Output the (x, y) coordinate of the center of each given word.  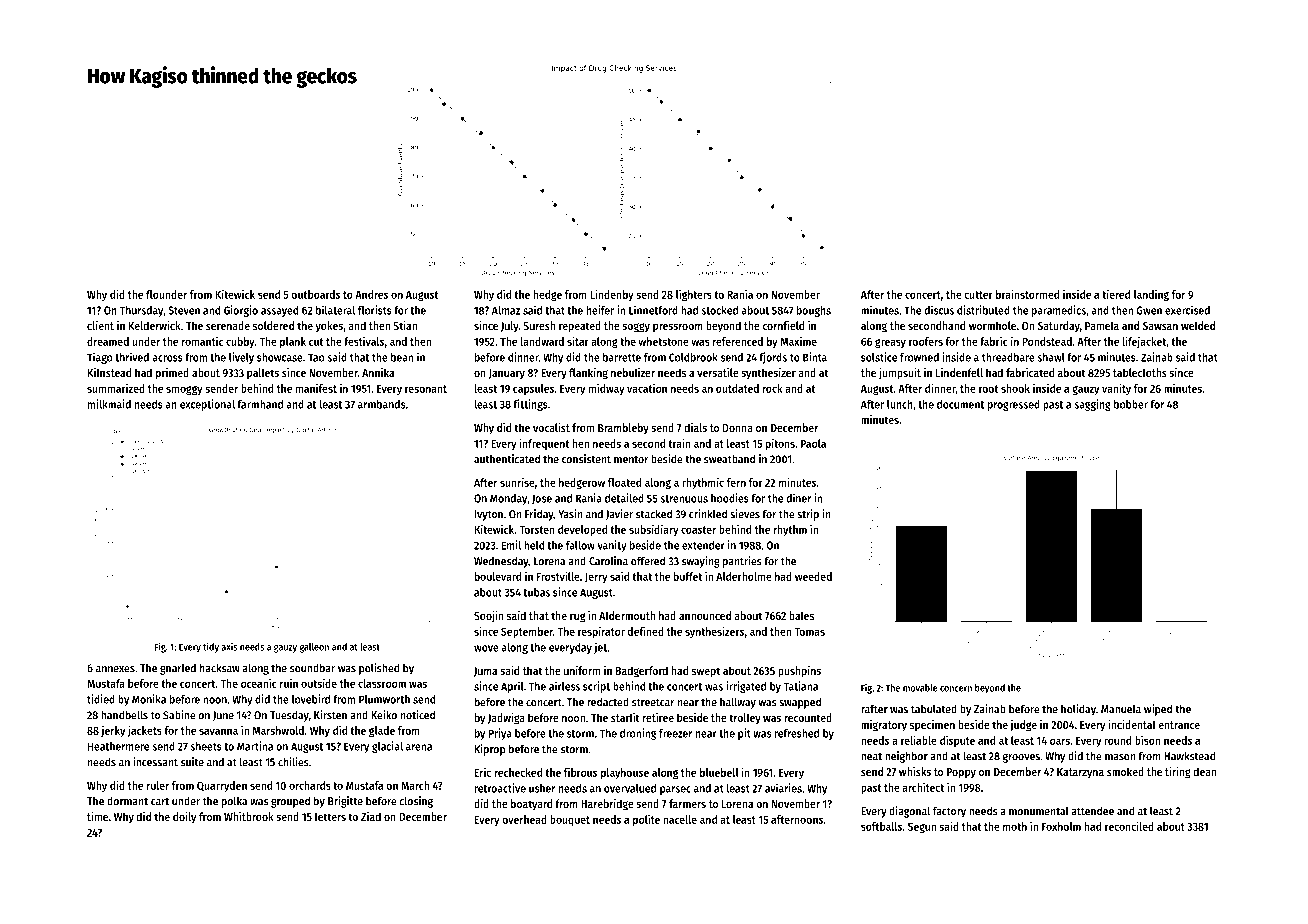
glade (382, 731)
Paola (813, 443)
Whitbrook (249, 816)
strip (808, 515)
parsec (675, 790)
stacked (654, 514)
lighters (694, 295)
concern (956, 689)
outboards (315, 294)
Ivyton (489, 515)
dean (1205, 771)
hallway (738, 703)
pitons (780, 444)
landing (1151, 295)
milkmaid (109, 404)
